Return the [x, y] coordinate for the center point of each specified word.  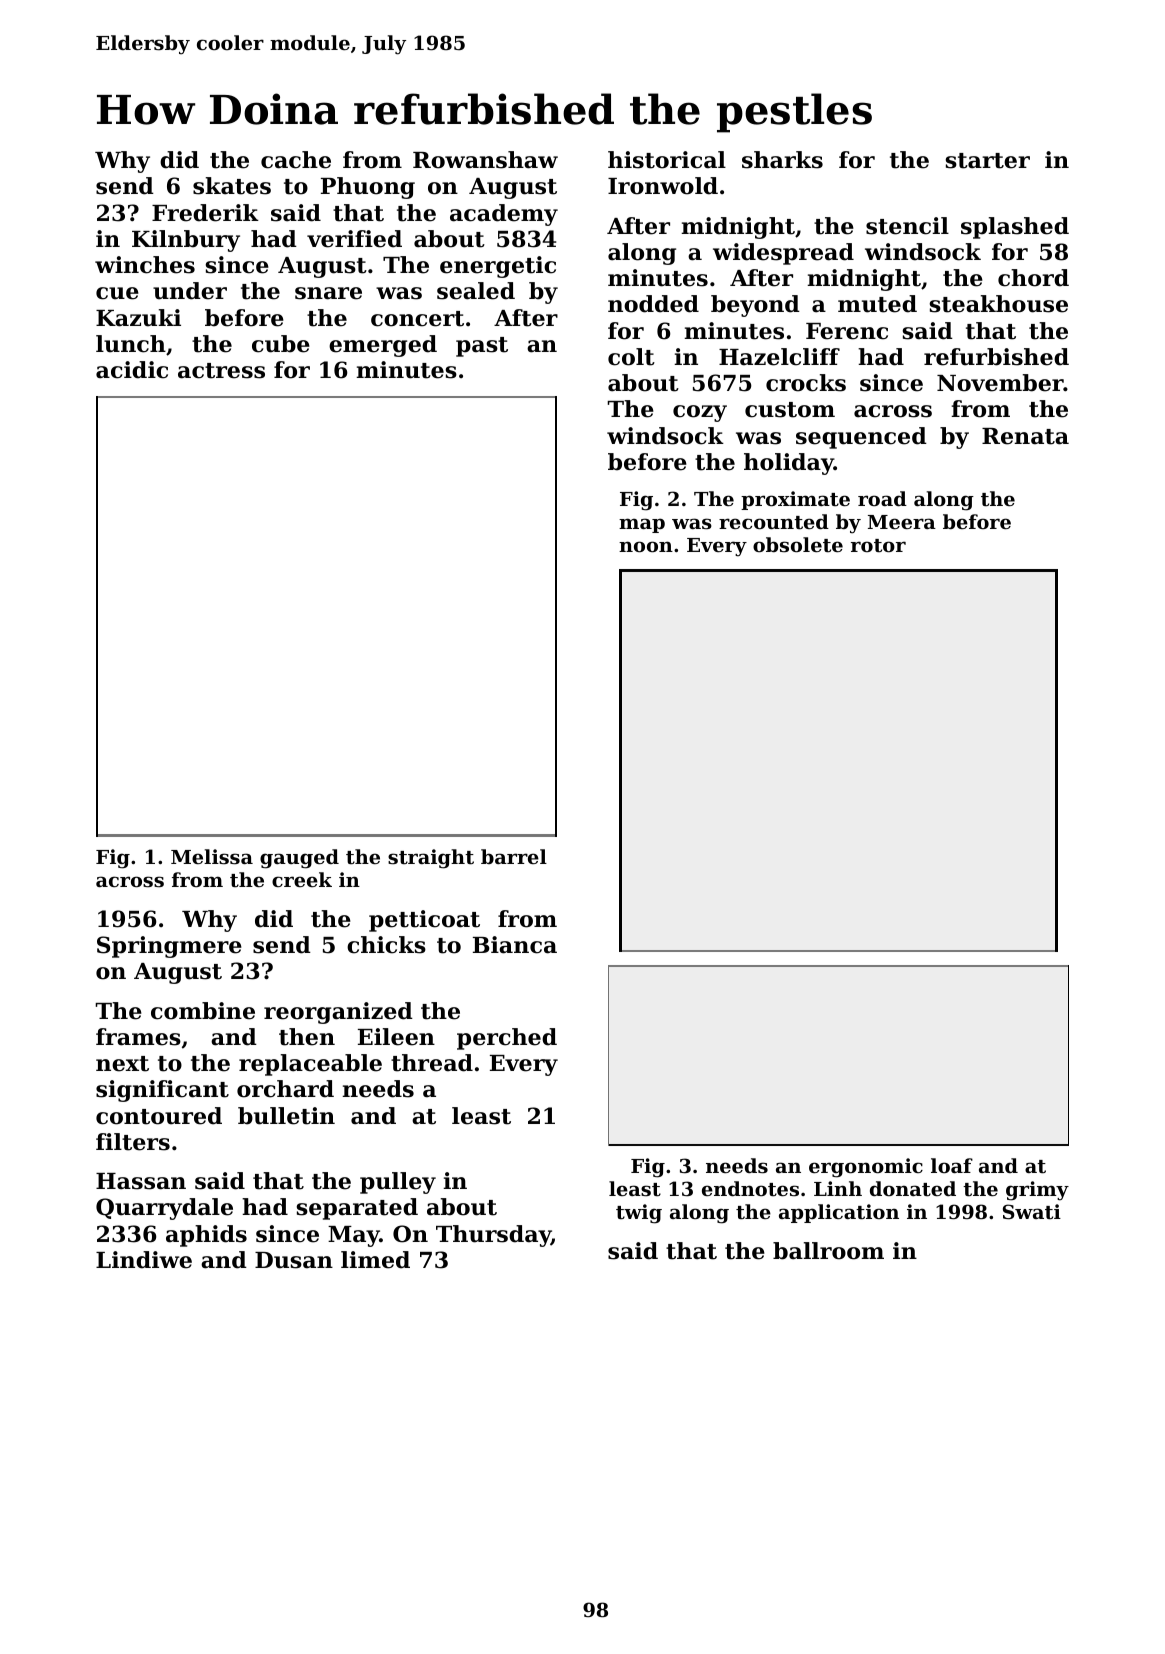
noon [646, 546]
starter [988, 161]
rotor [878, 545]
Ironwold [663, 186]
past [482, 347]
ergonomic [866, 1168]
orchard [285, 1089]
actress [221, 371]
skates [232, 186]
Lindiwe [144, 1260]
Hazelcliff [779, 357]
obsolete [798, 545]
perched [507, 1039]
